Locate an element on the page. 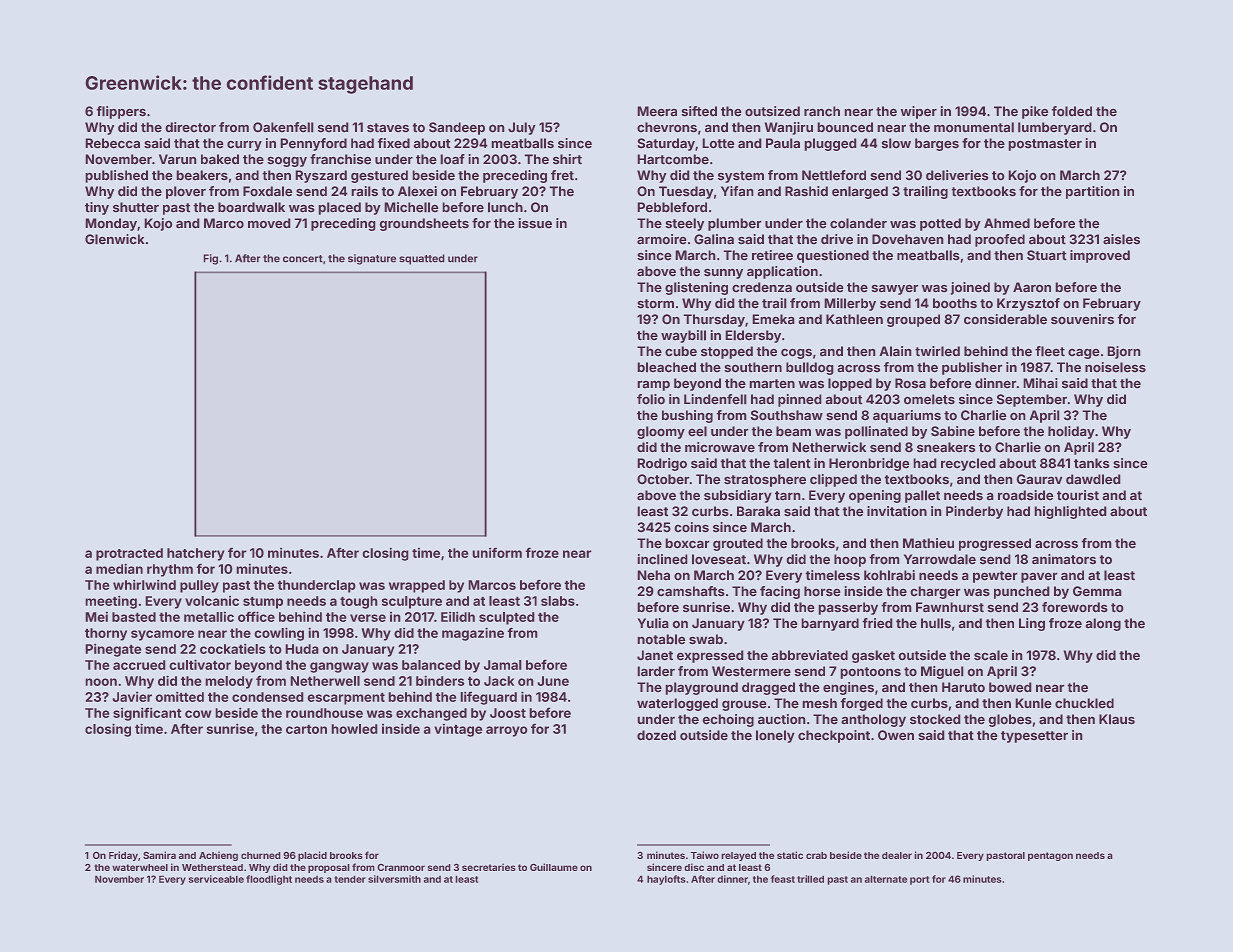  ramp is located at coordinates (654, 386).
